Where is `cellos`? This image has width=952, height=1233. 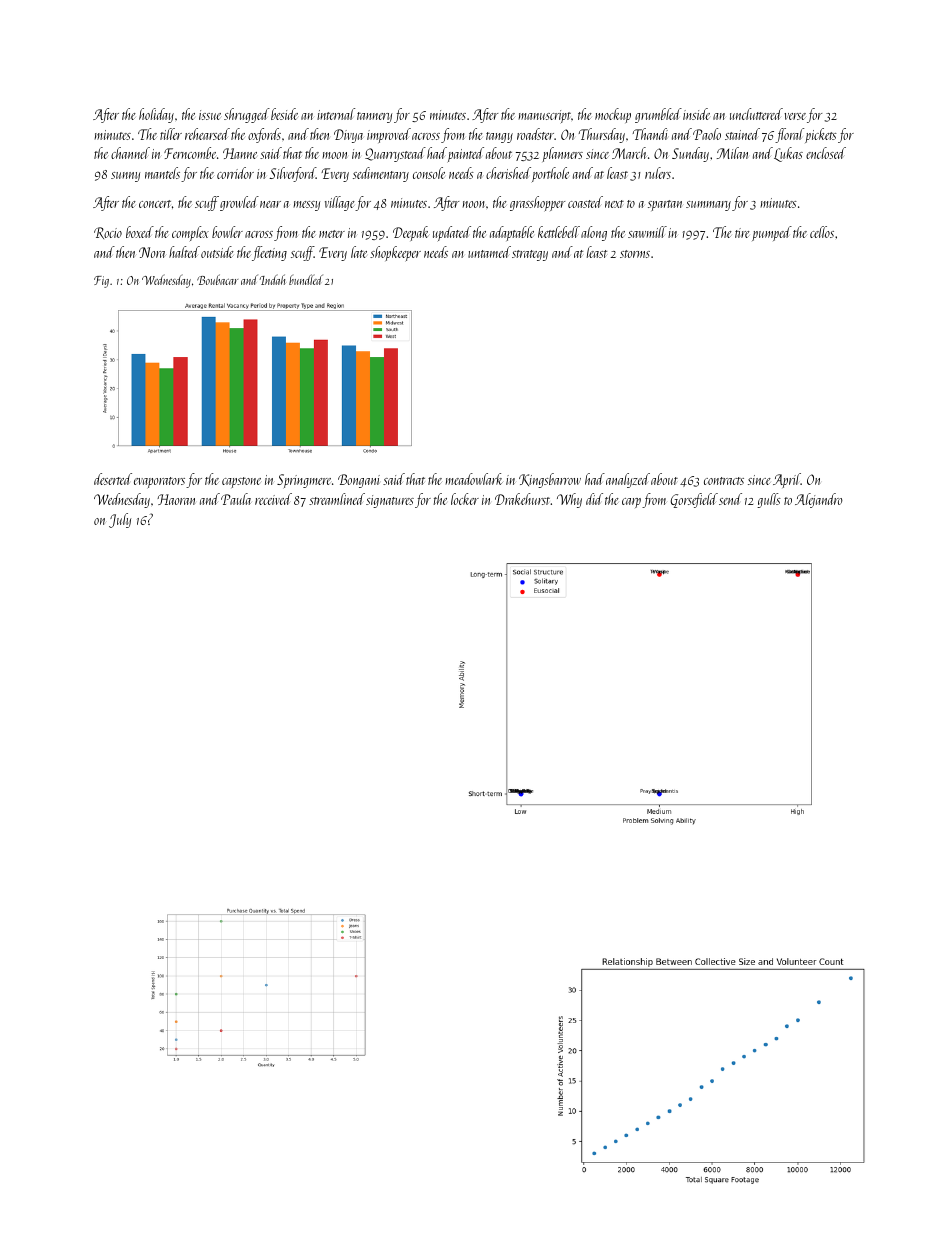 cellos is located at coordinates (822, 232).
